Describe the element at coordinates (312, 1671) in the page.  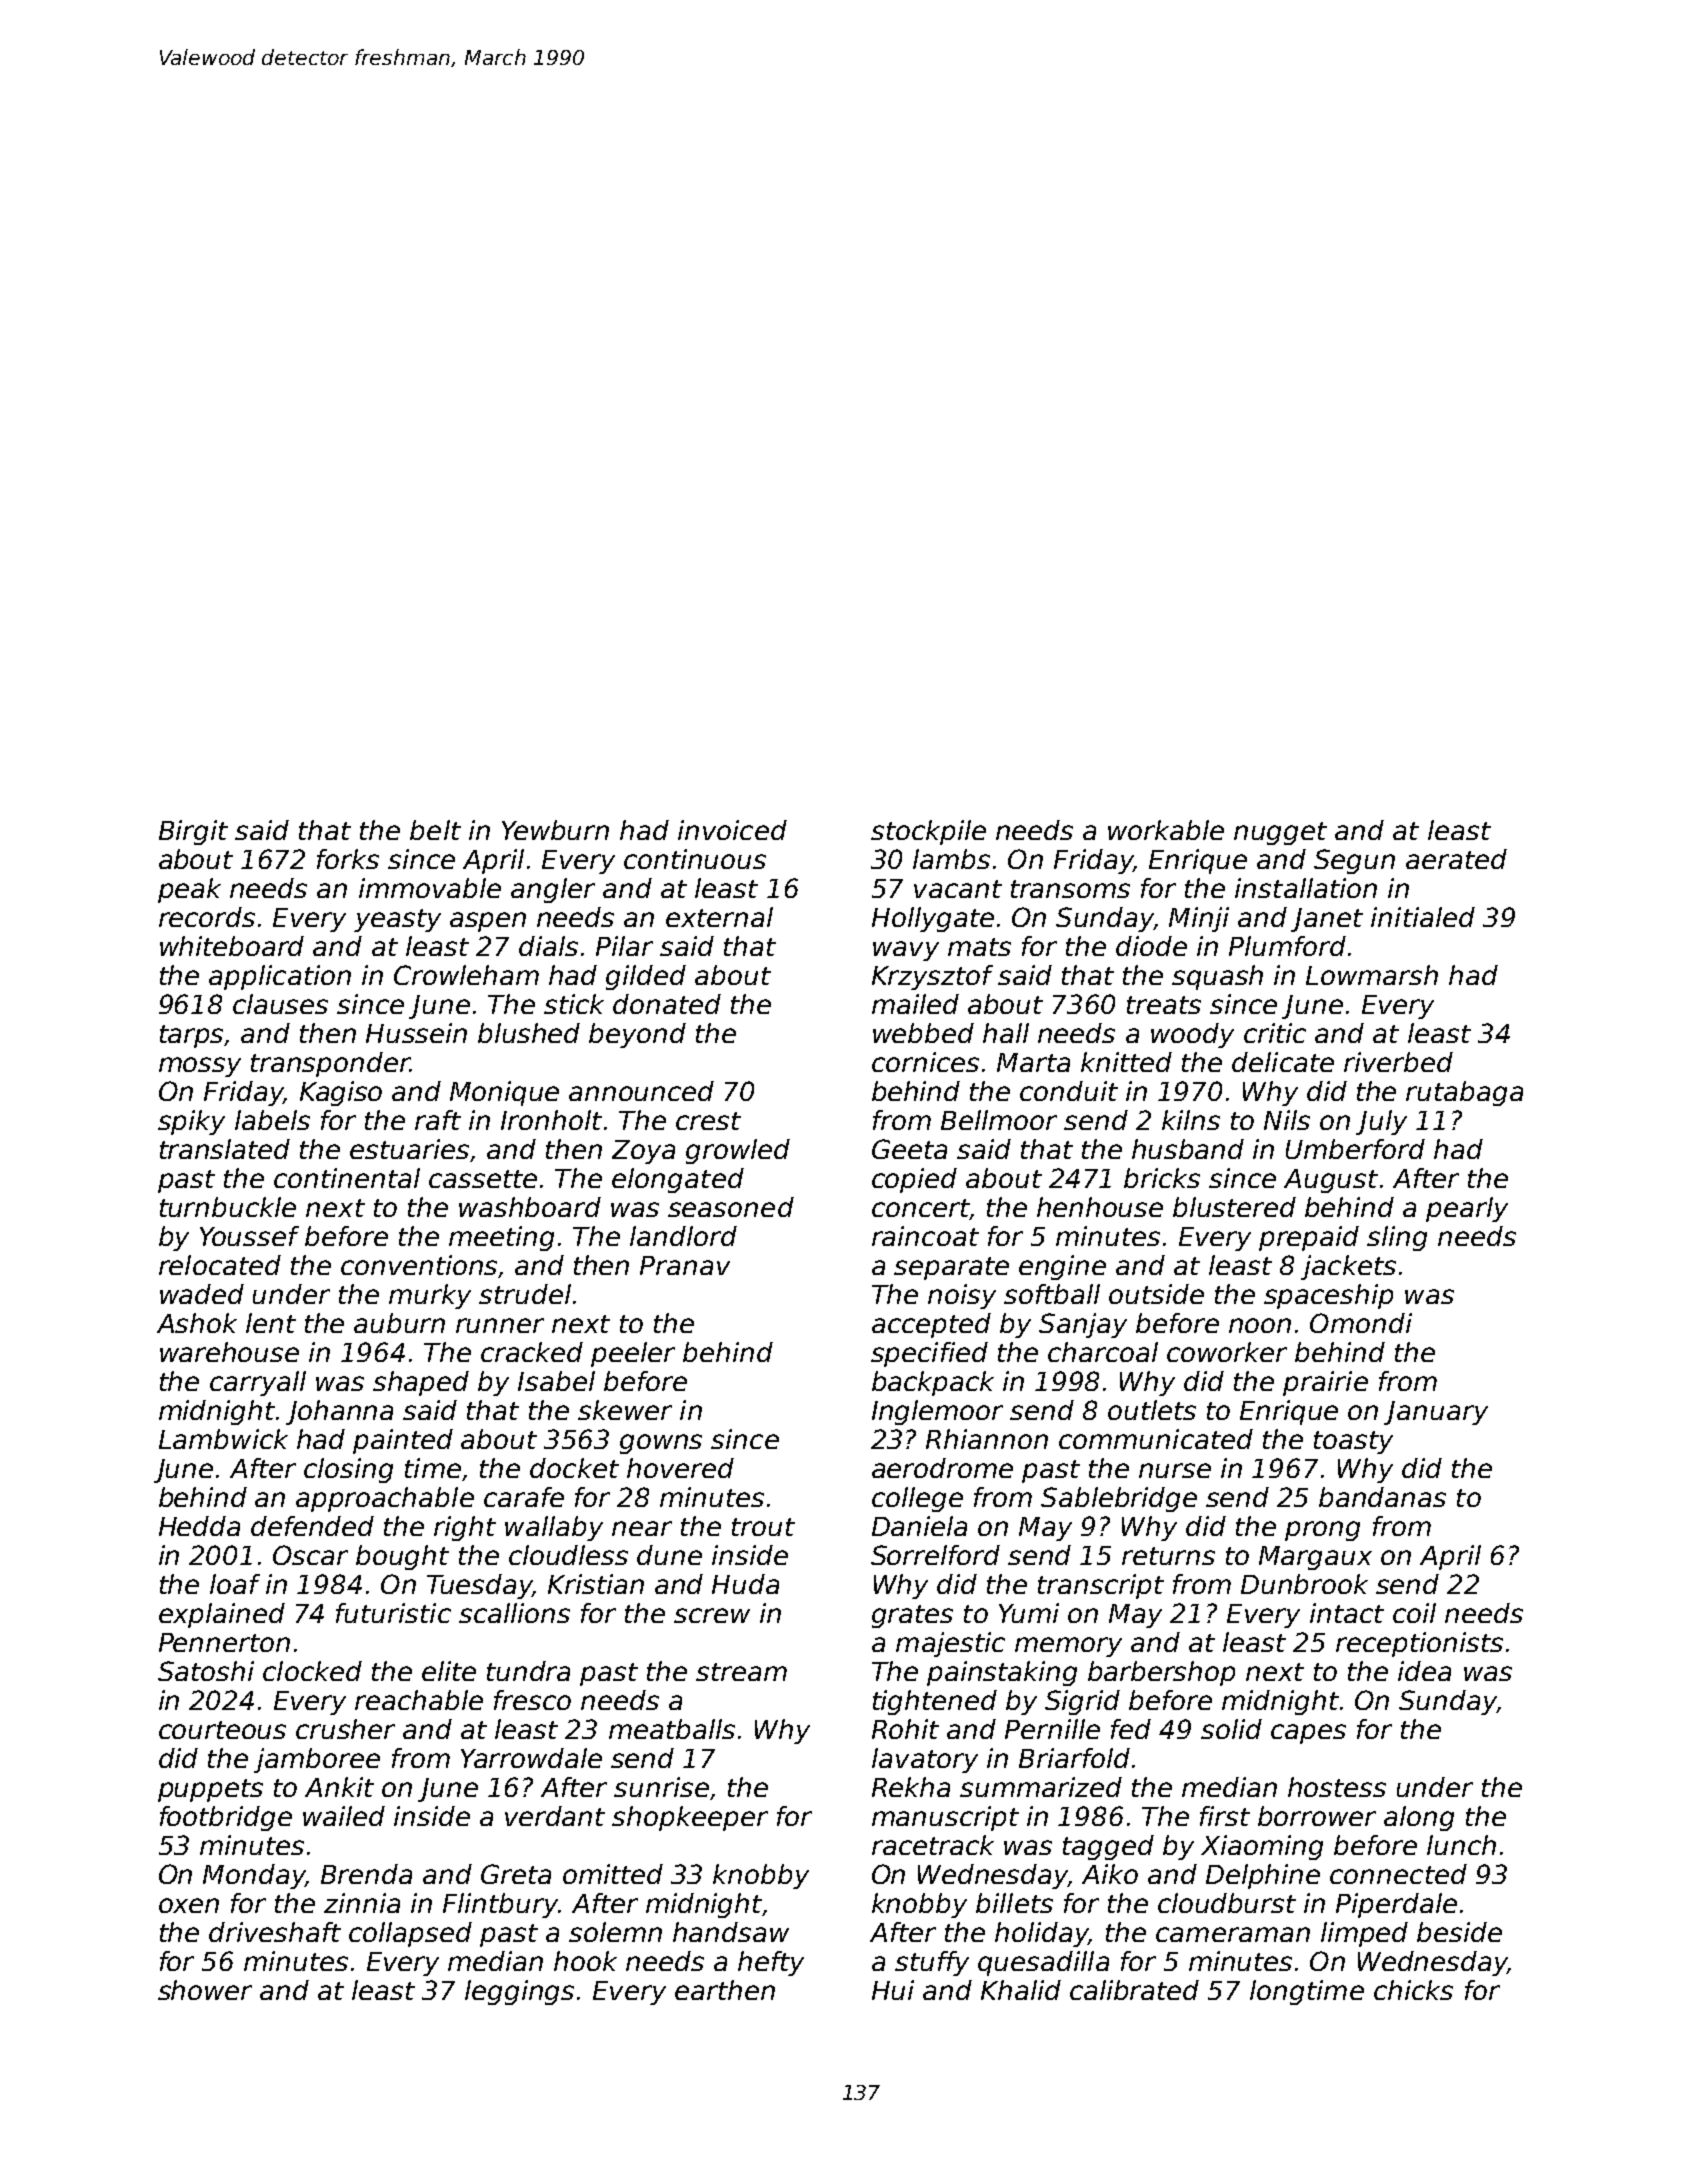
I see `clocked` at that location.
